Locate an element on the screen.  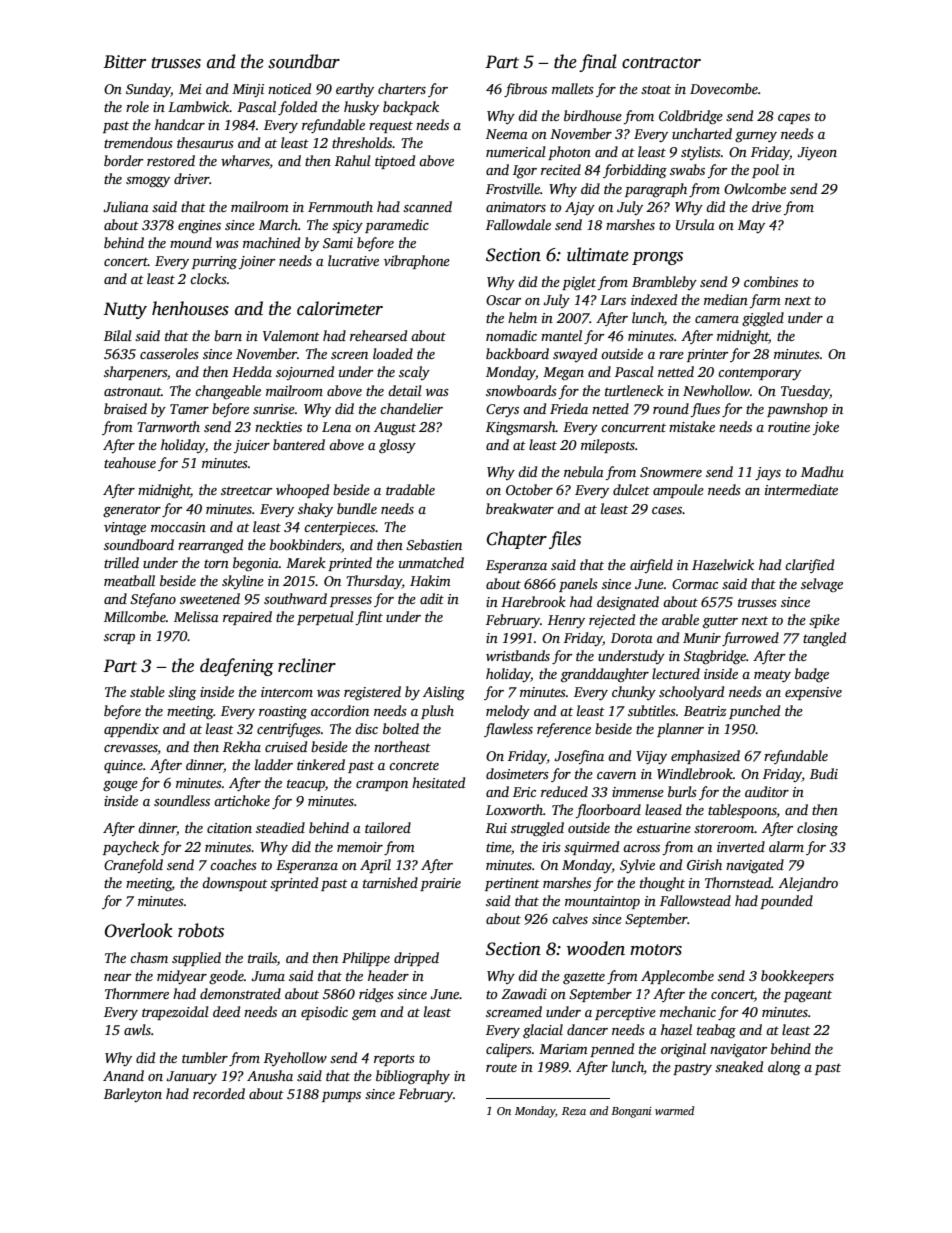
contractor is located at coordinates (661, 63).
